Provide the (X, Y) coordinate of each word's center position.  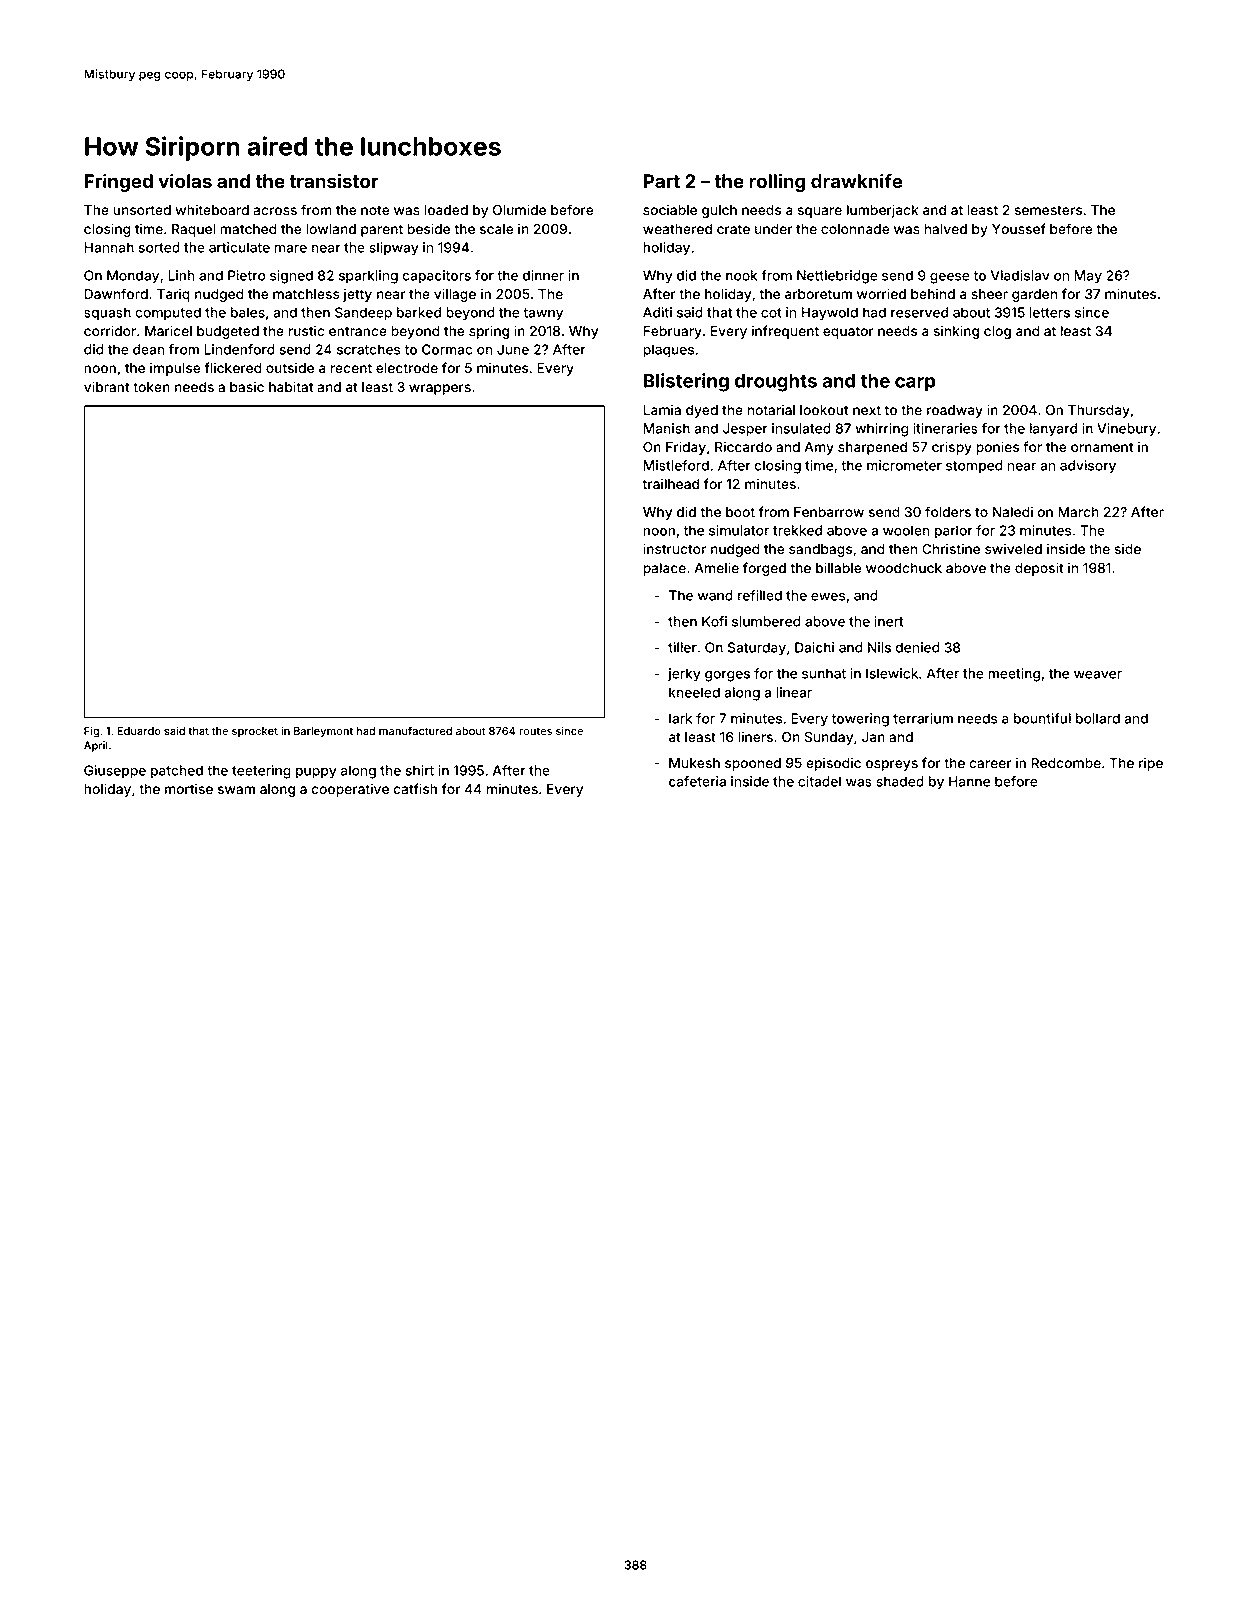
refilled (760, 595)
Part (662, 181)
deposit (1039, 569)
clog (997, 332)
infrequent (785, 332)
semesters (1048, 210)
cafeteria (697, 781)
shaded (900, 781)
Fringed (119, 182)
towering (860, 720)
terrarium (923, 718)
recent (351, 368)
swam (236, 790)
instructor (674, 548)
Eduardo (139, 731)
